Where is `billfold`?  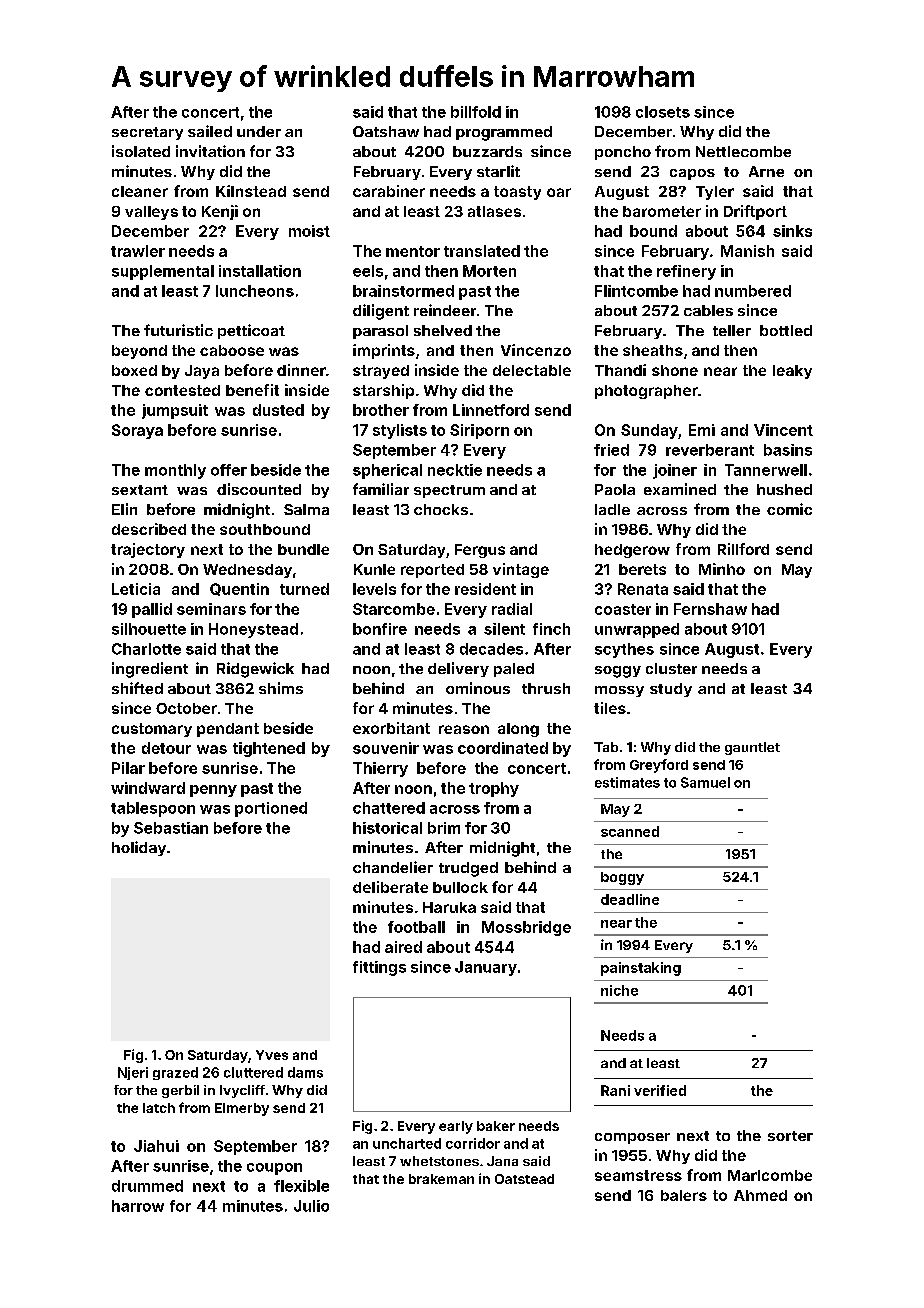 billfold is located at coordinates (476, 112).
